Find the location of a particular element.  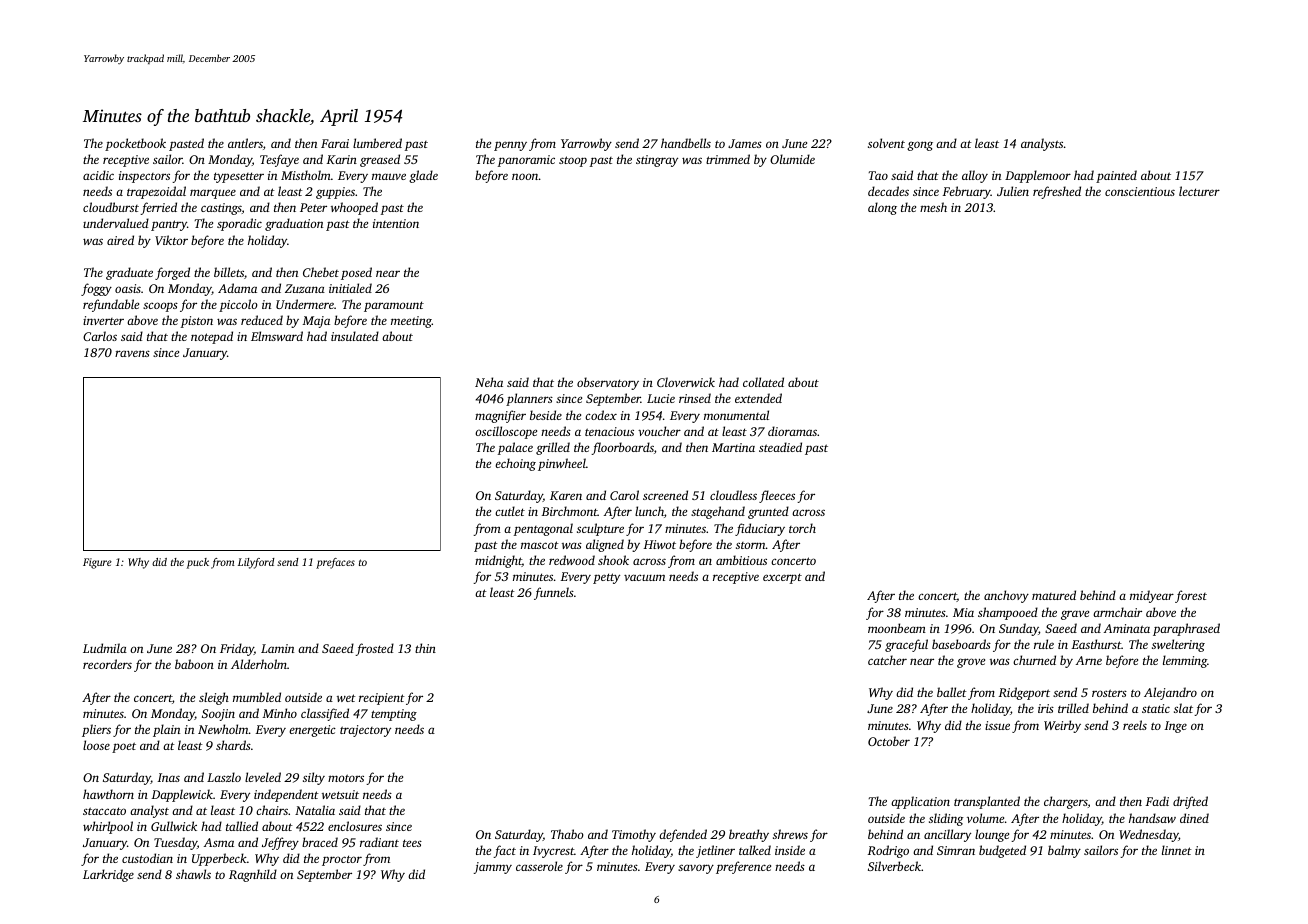

forest is located at coordinates (1191, 596).
